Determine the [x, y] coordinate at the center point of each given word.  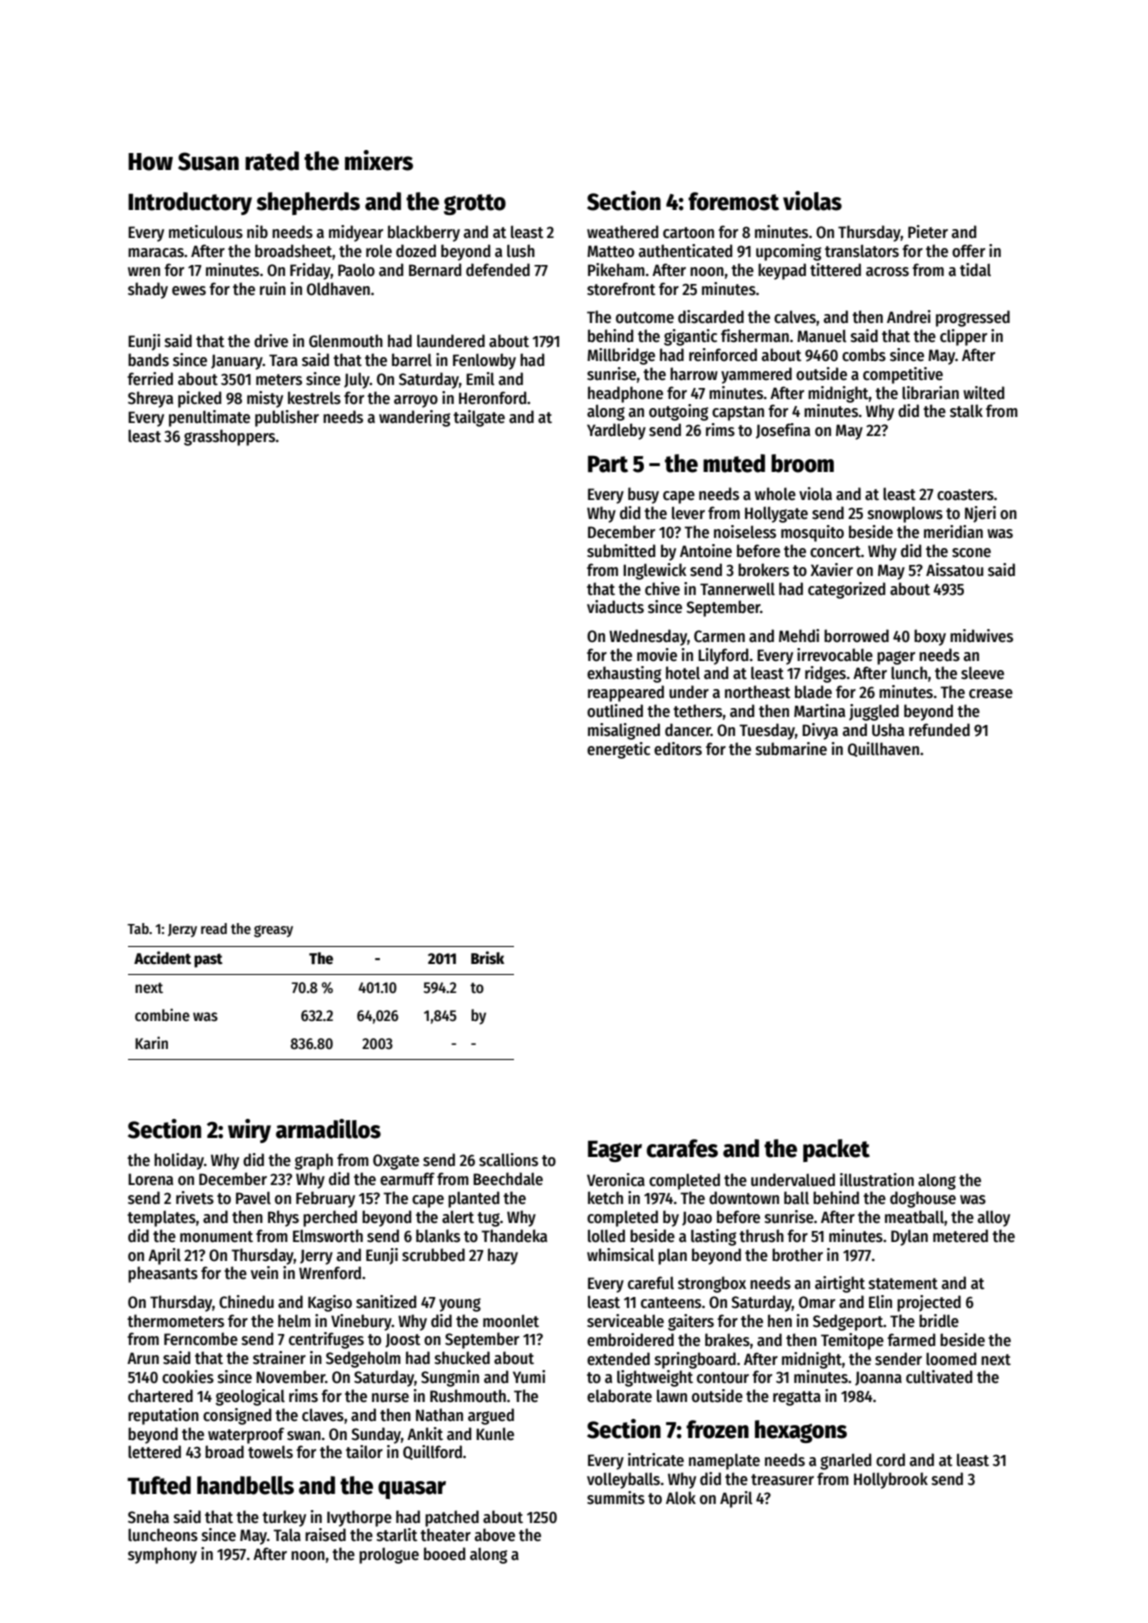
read [214, 928]
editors [678, 749]
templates [161, 1219]
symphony [162, 1555]
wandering [414, 418]
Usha [888, 730]
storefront [621, 289]
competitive [903, 375]
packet [836, 1150]
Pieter [928, 231]
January [237, 362]
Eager [615, 1151]
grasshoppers [229, 437]
